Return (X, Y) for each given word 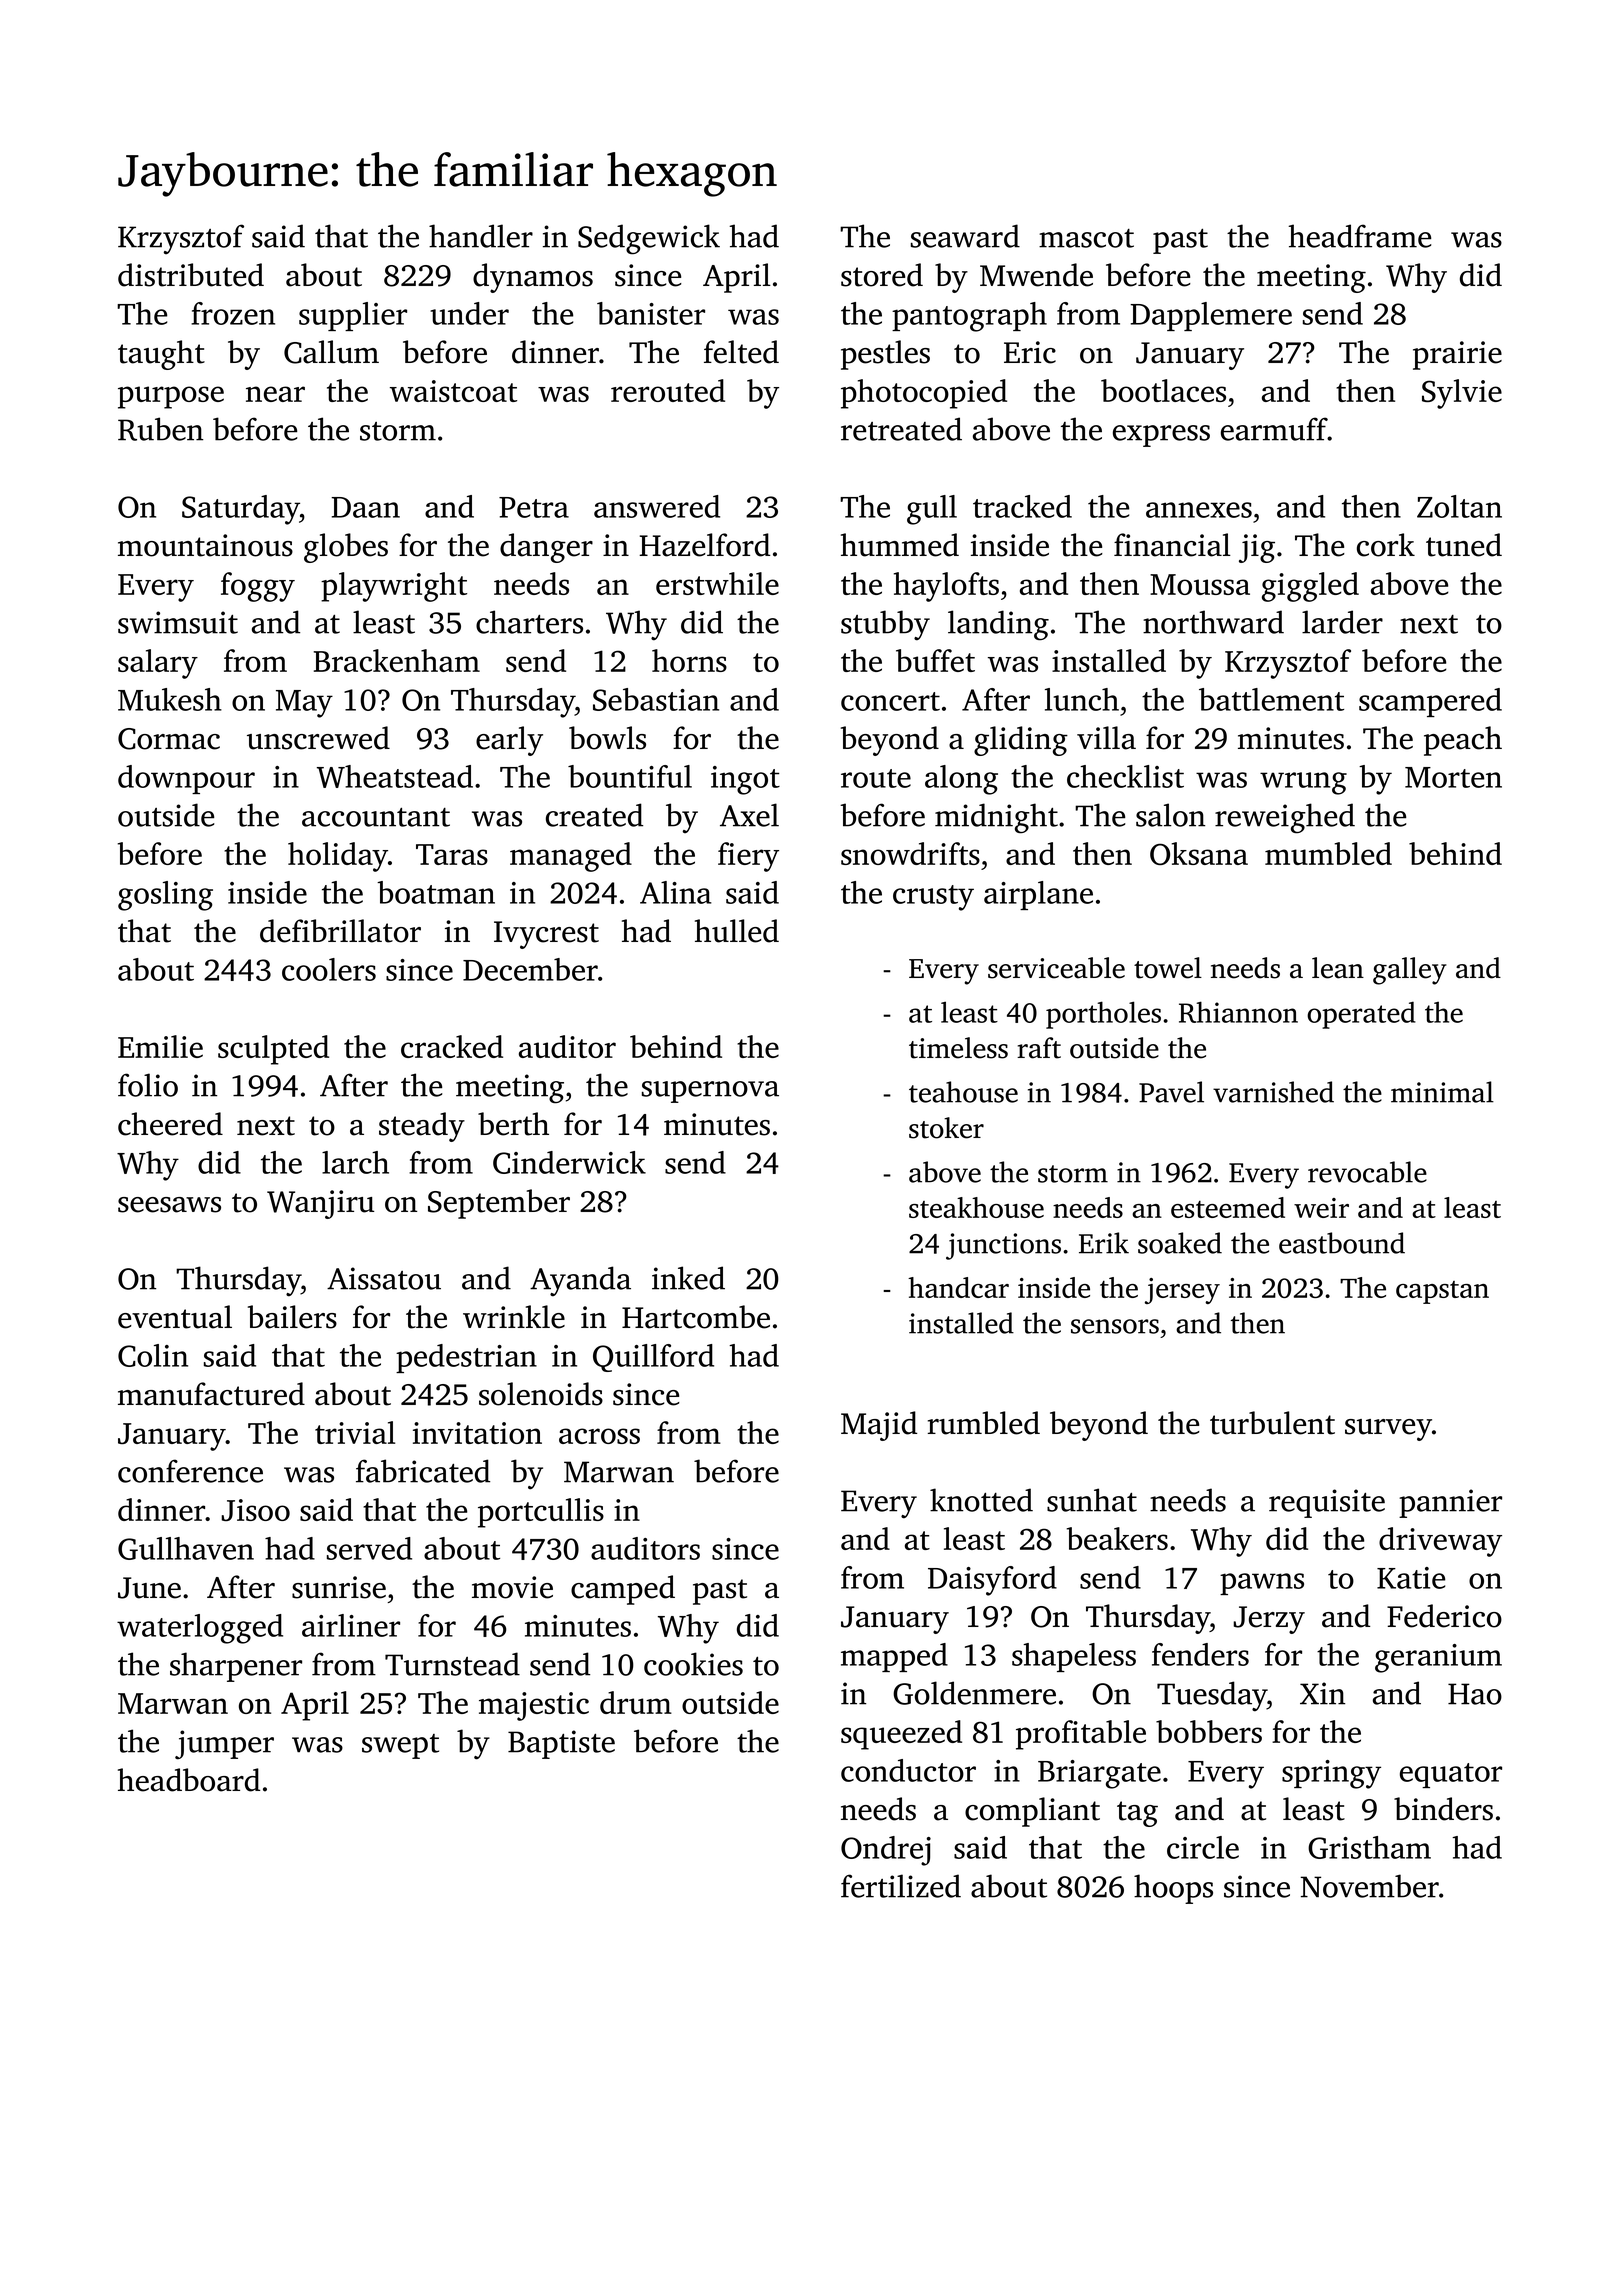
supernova (710, 1092)
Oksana (1199, 853)
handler (481, 236)
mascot (1086, 238)
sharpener (236, 1667)
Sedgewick (649, 239)
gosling (165, 896)
